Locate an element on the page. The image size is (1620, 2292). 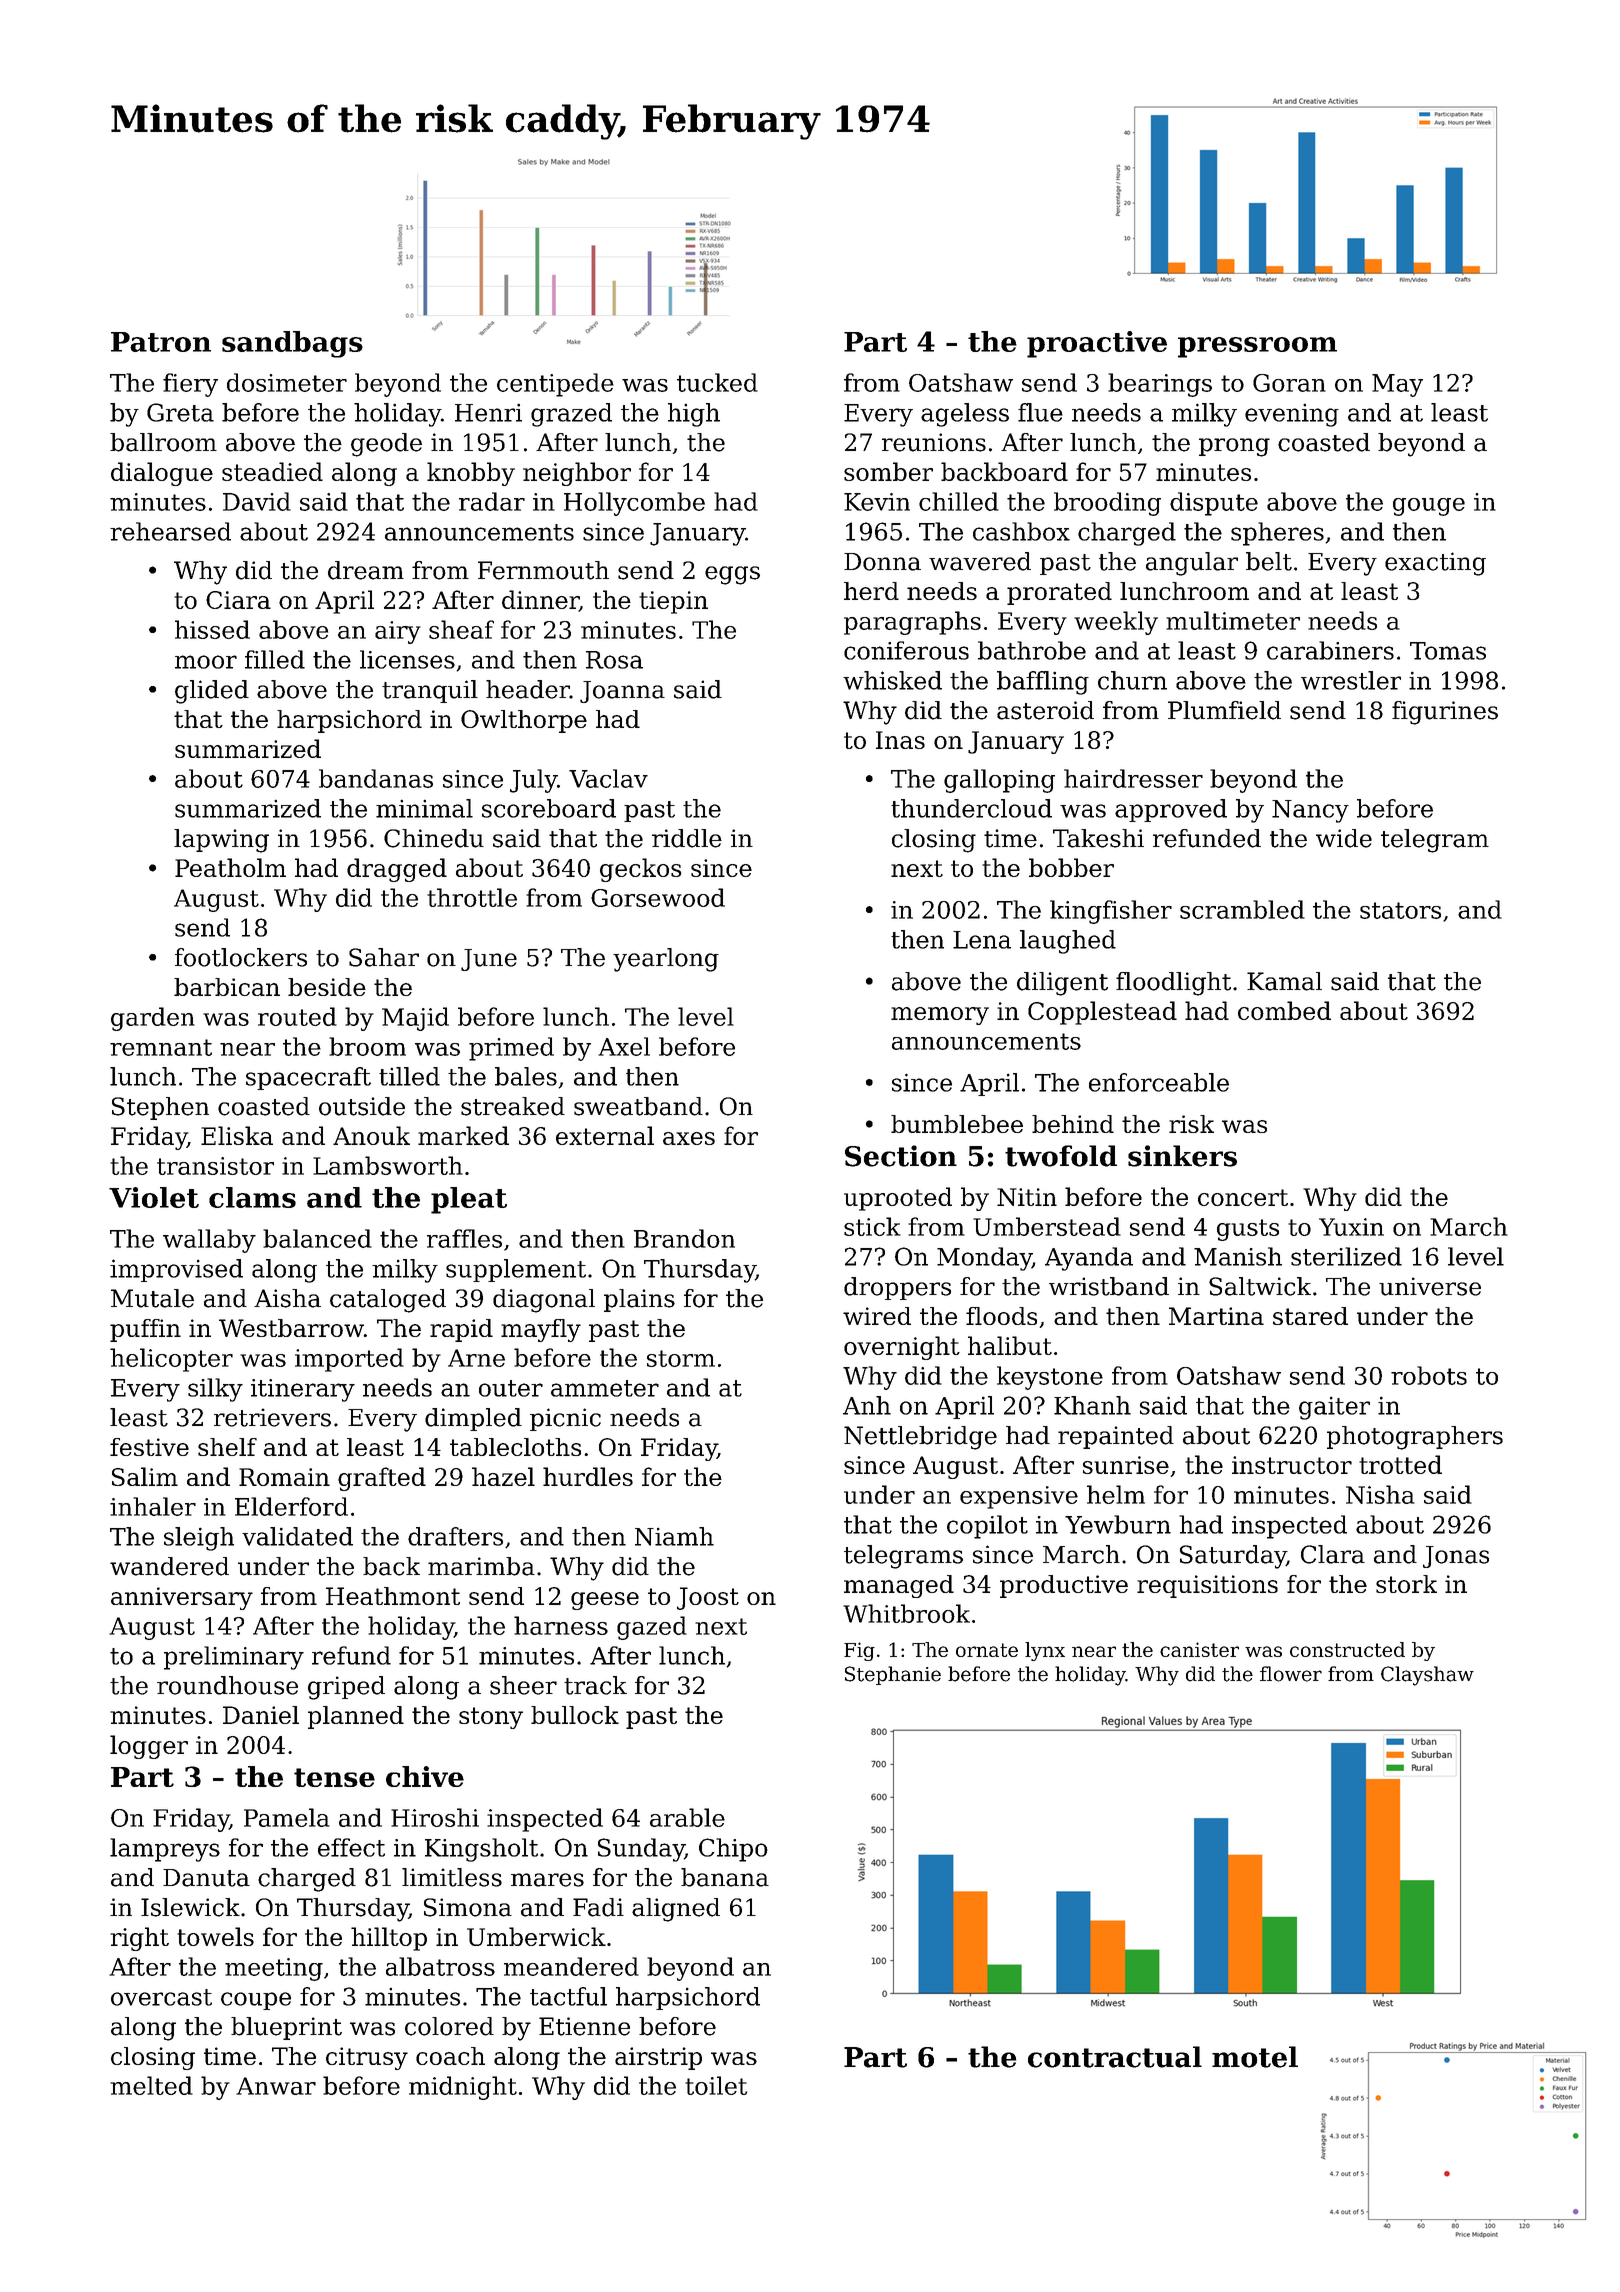
geode is located at coordinates (386, 445).
